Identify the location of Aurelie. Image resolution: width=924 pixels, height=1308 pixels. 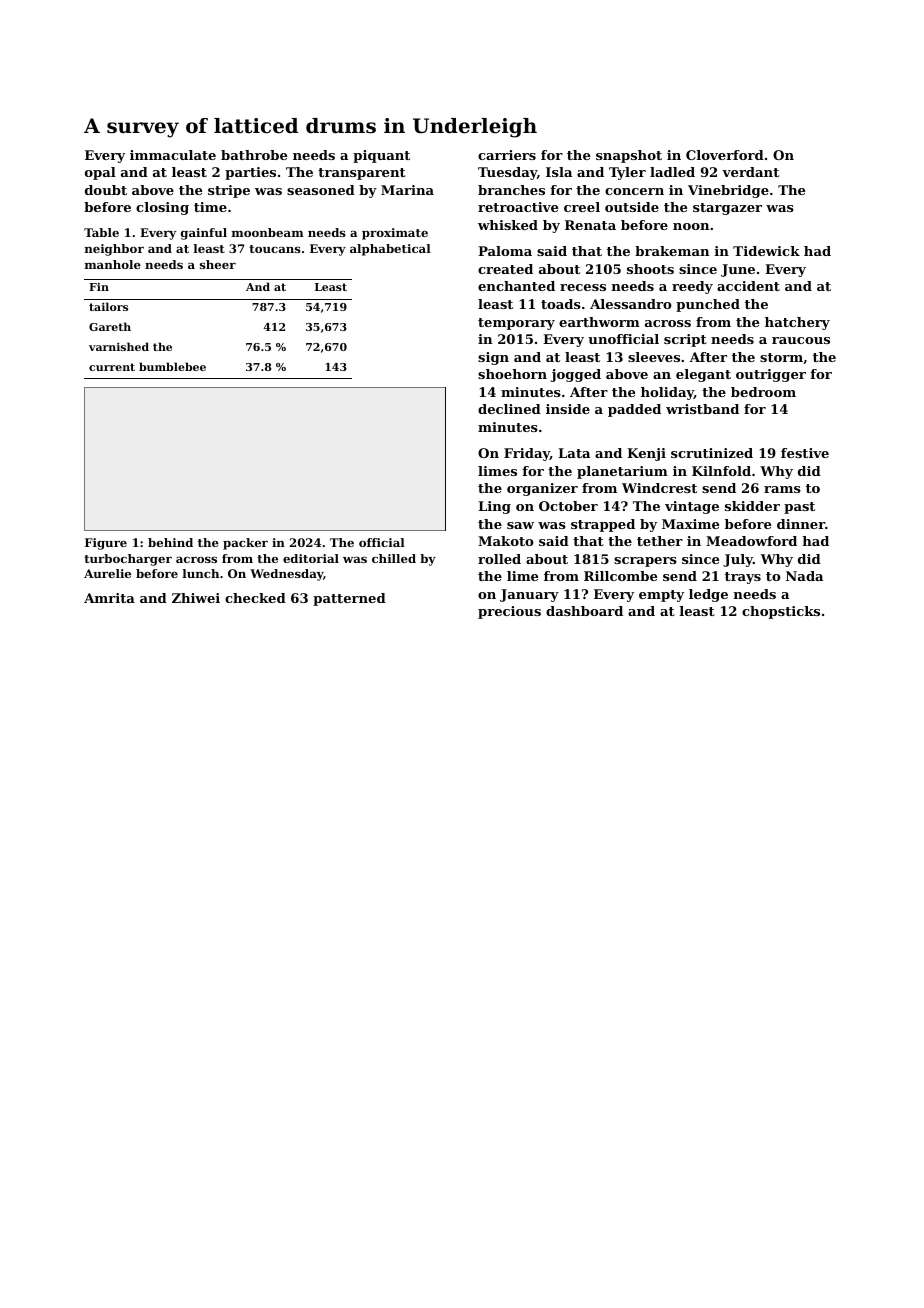
(107, 573).
